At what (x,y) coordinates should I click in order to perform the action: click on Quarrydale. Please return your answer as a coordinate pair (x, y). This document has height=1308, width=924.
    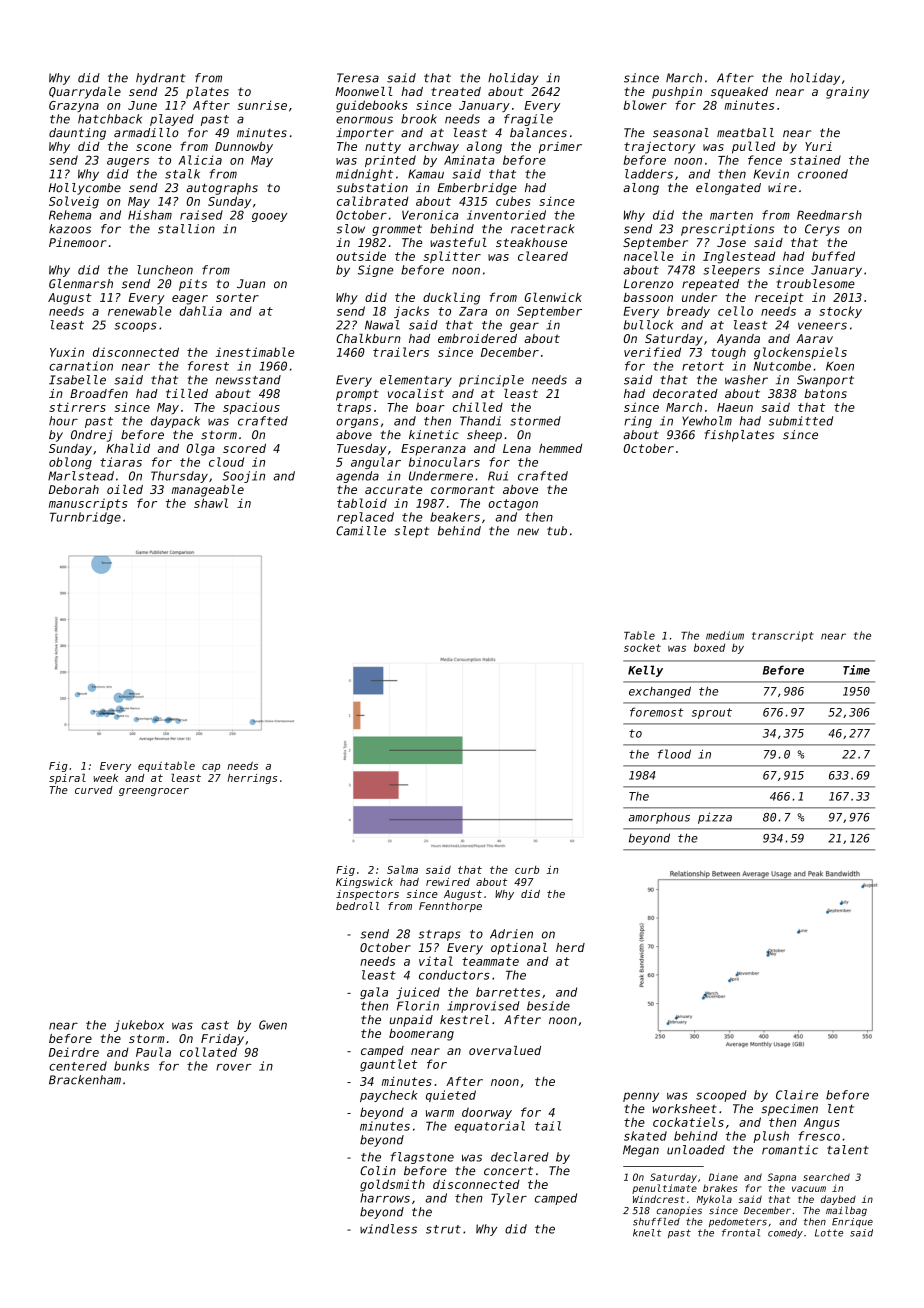
    Looking at the image, I should click on (85, 93).
